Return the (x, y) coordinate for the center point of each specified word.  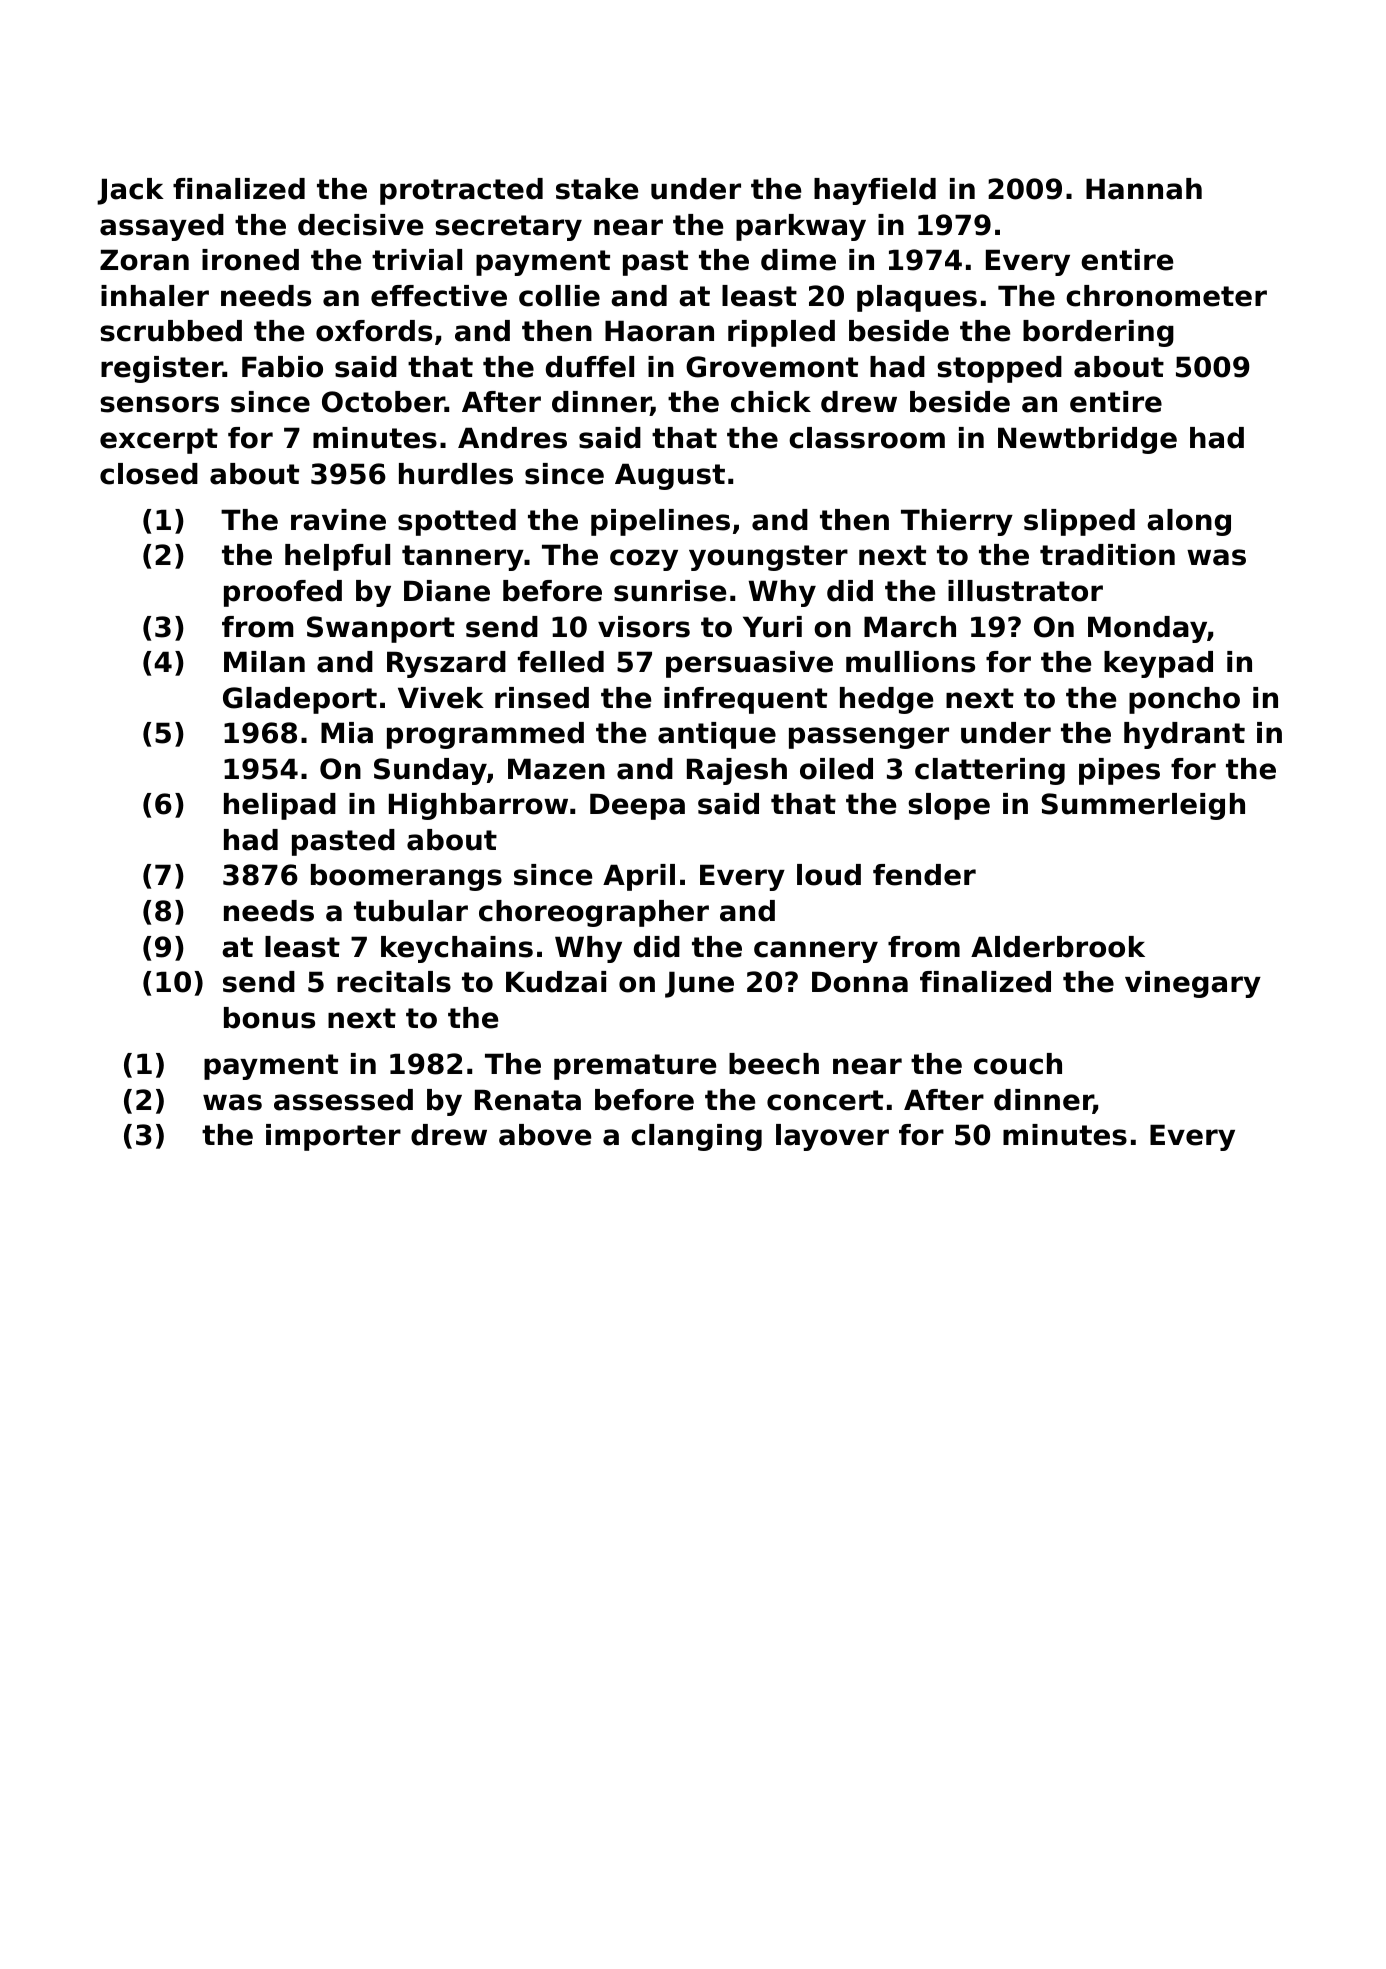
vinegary (1193, 984)
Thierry (957, 522)
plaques (917, 298)
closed (149, 474)
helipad (280, 806)
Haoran (659, 331)
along (1189, 522)
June (699, 984)
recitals (394, 982)
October (383, 402)
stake (597, 189)
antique (717, 735)
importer (333, 1137)
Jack (130, 191)
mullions (910, 662)
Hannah (1144, 189)
